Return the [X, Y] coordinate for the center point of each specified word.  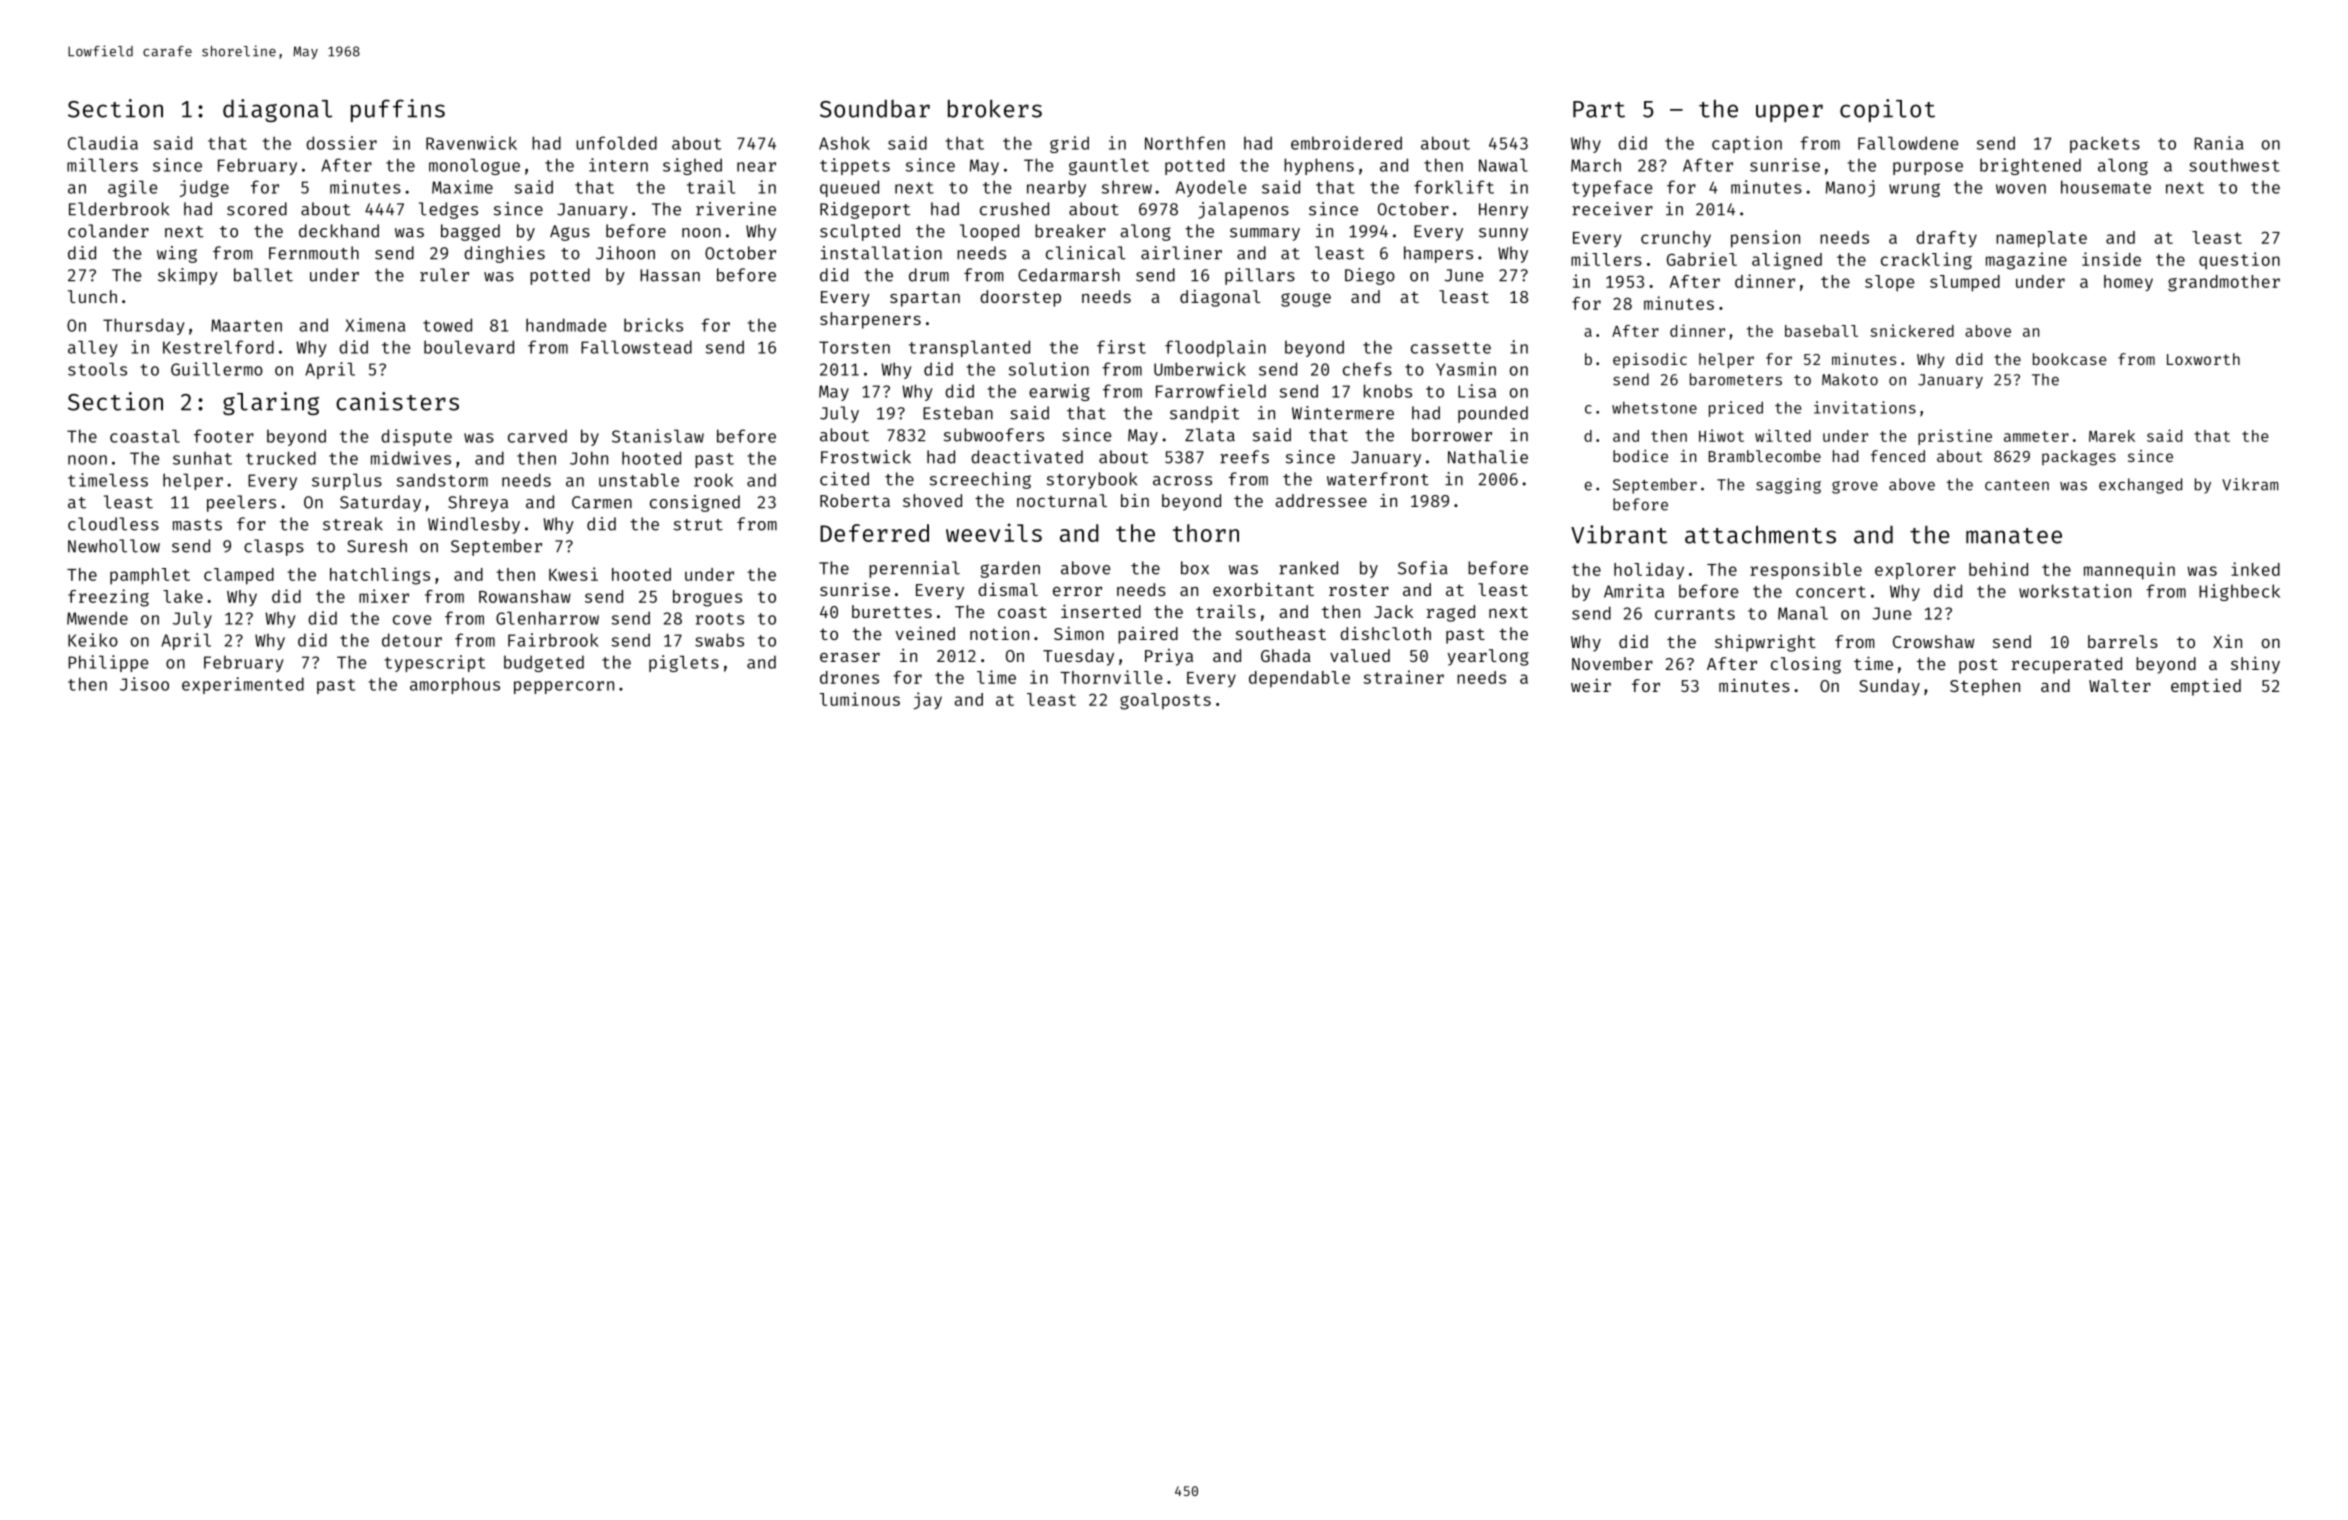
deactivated [1027, 457]
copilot [1887, 110]
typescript [435, 663]
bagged [470, 232]
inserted [1101, 611]
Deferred [874, 533]
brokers [995, 108]
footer [224, 436]
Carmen [602, 502]
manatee [2014, 536]
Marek [2112, 436]
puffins [398, 110]
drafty [1946, 239]
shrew [1127, 187]
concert [1831, 592]
